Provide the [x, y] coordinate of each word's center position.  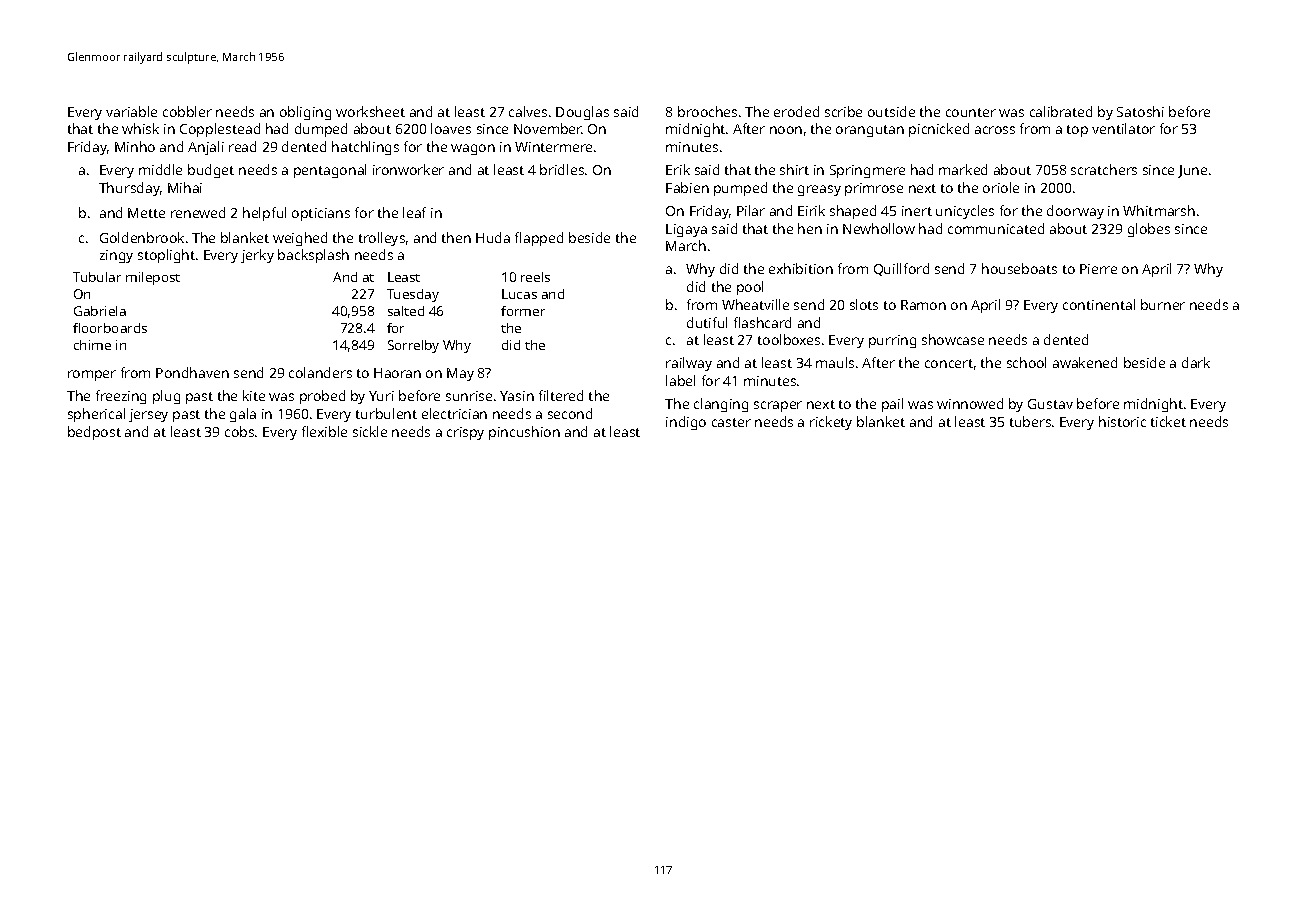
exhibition [801, 268]
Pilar [751, 210]
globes [1149, 230]
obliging [305, 113]
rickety [831, 423]
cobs [239, 431]
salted [406, 311]
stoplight [166, 256]
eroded [796, 111]
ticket [1168, 421]
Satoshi [1140, 111]
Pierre [1098, 269]
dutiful [707, 322]
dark [1196, 362]
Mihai [185, 187]
